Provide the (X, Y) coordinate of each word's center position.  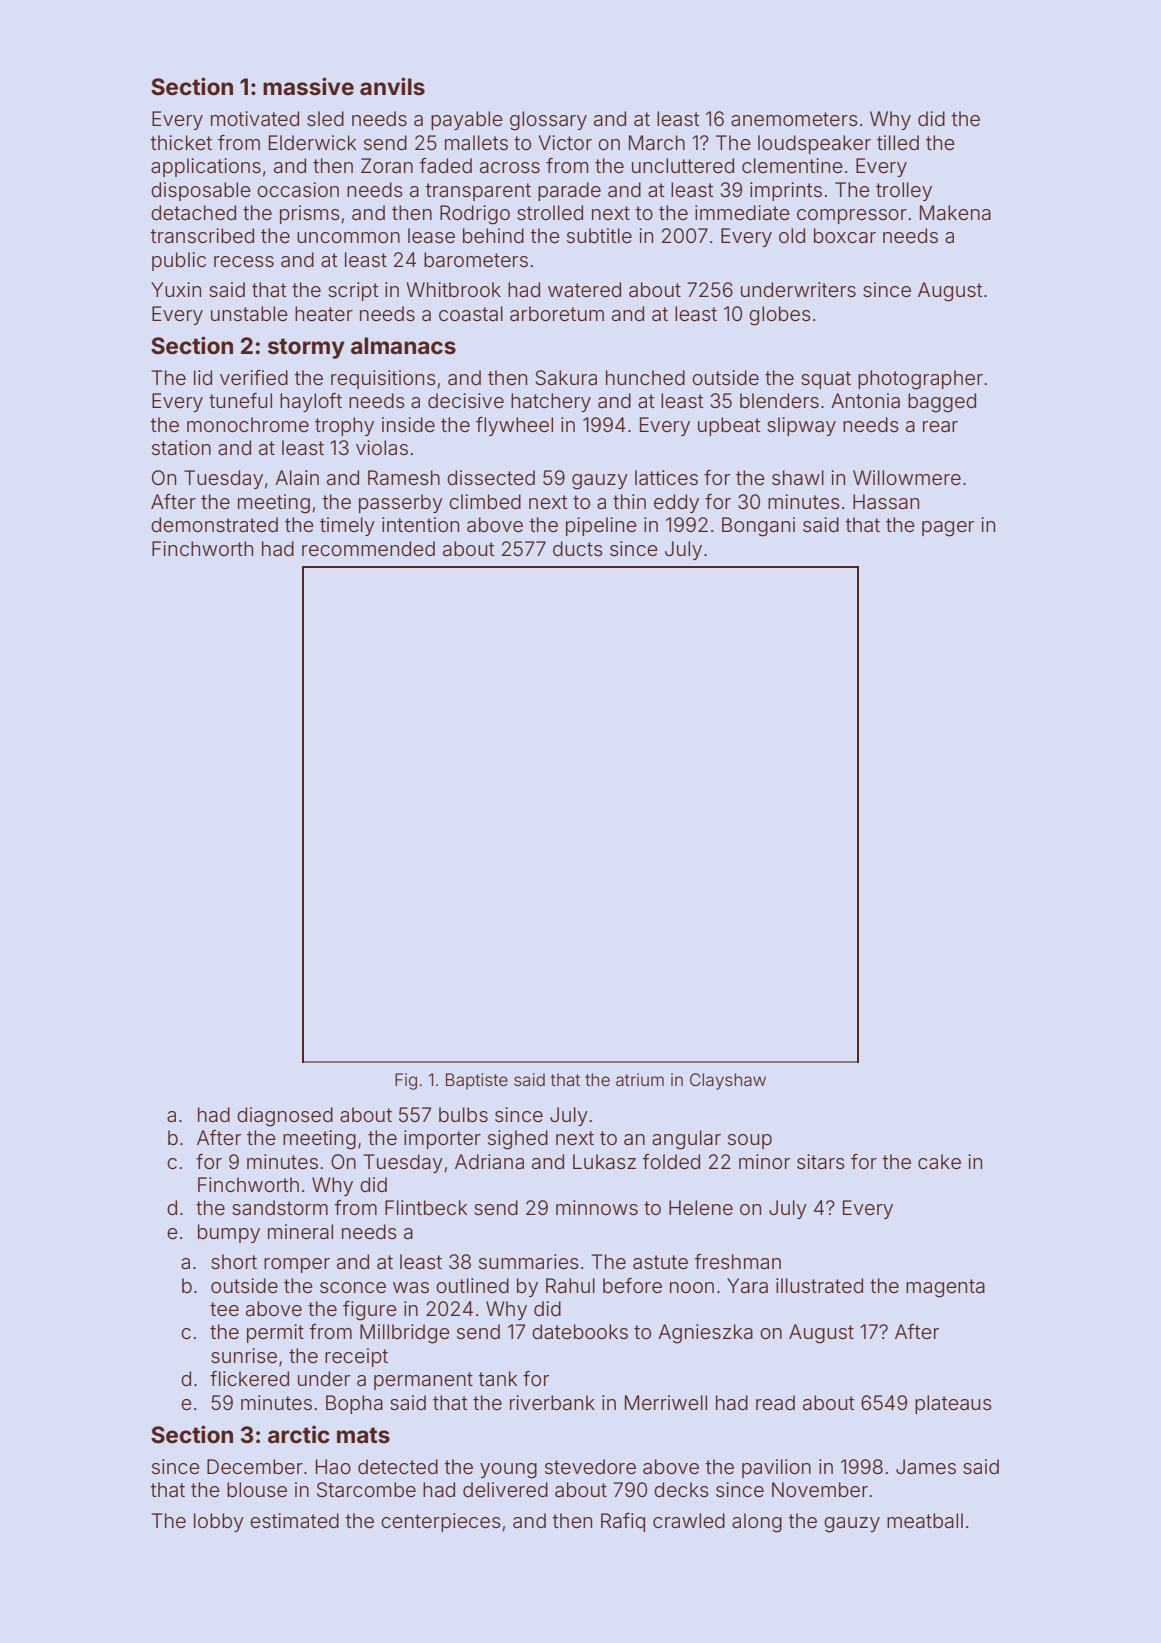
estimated (294, 1520)
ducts (578, 548)
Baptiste (477, 1081)
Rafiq (623, 1522)
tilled (898, 142)
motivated (255, 118)
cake (939, 1161)
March (657, 143)
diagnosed (285, 1117)
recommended (368, 548)
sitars (821, 1162)
